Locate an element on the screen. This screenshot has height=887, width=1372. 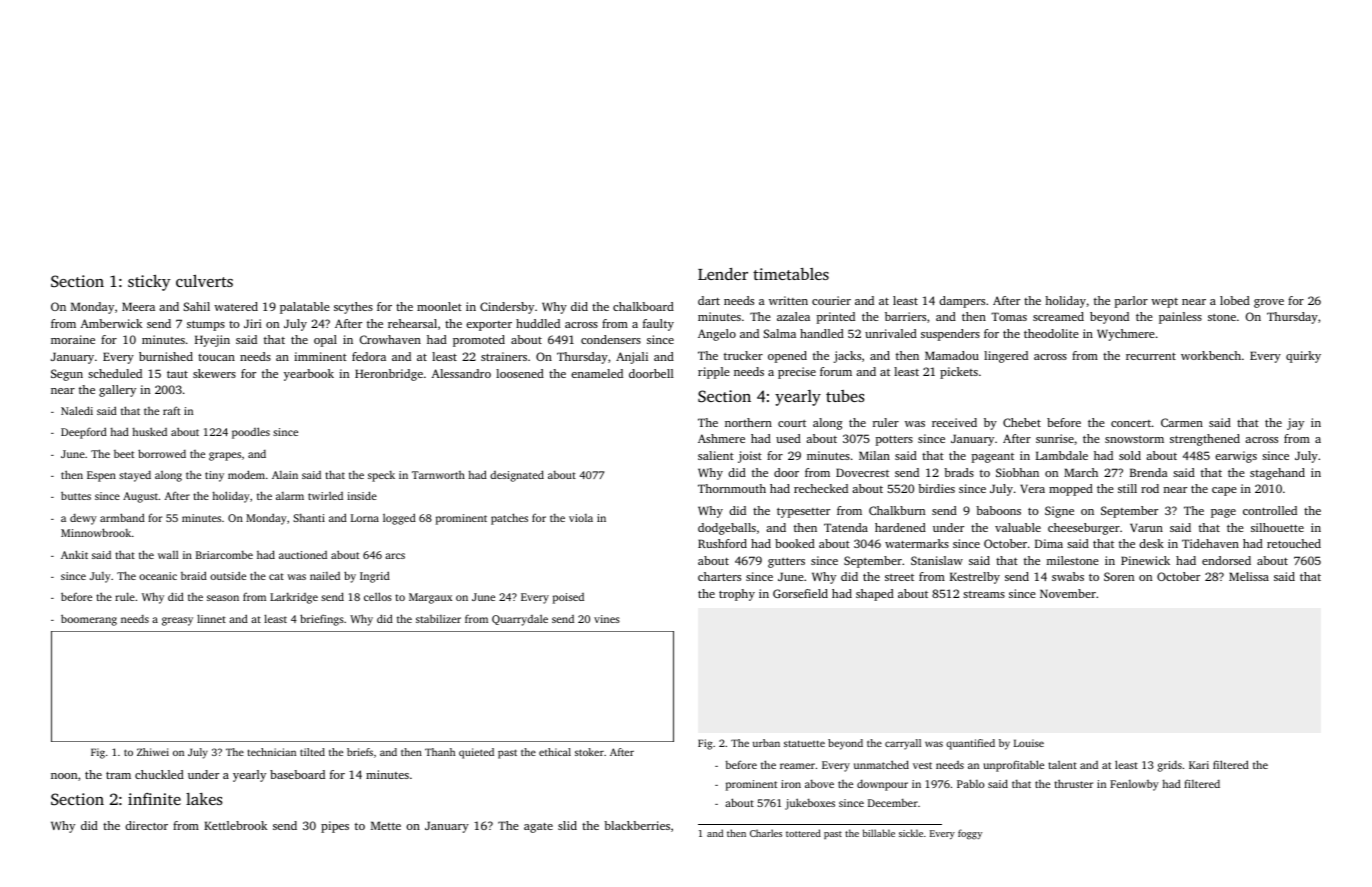
lobed is located at coordinates (1235, 300).
